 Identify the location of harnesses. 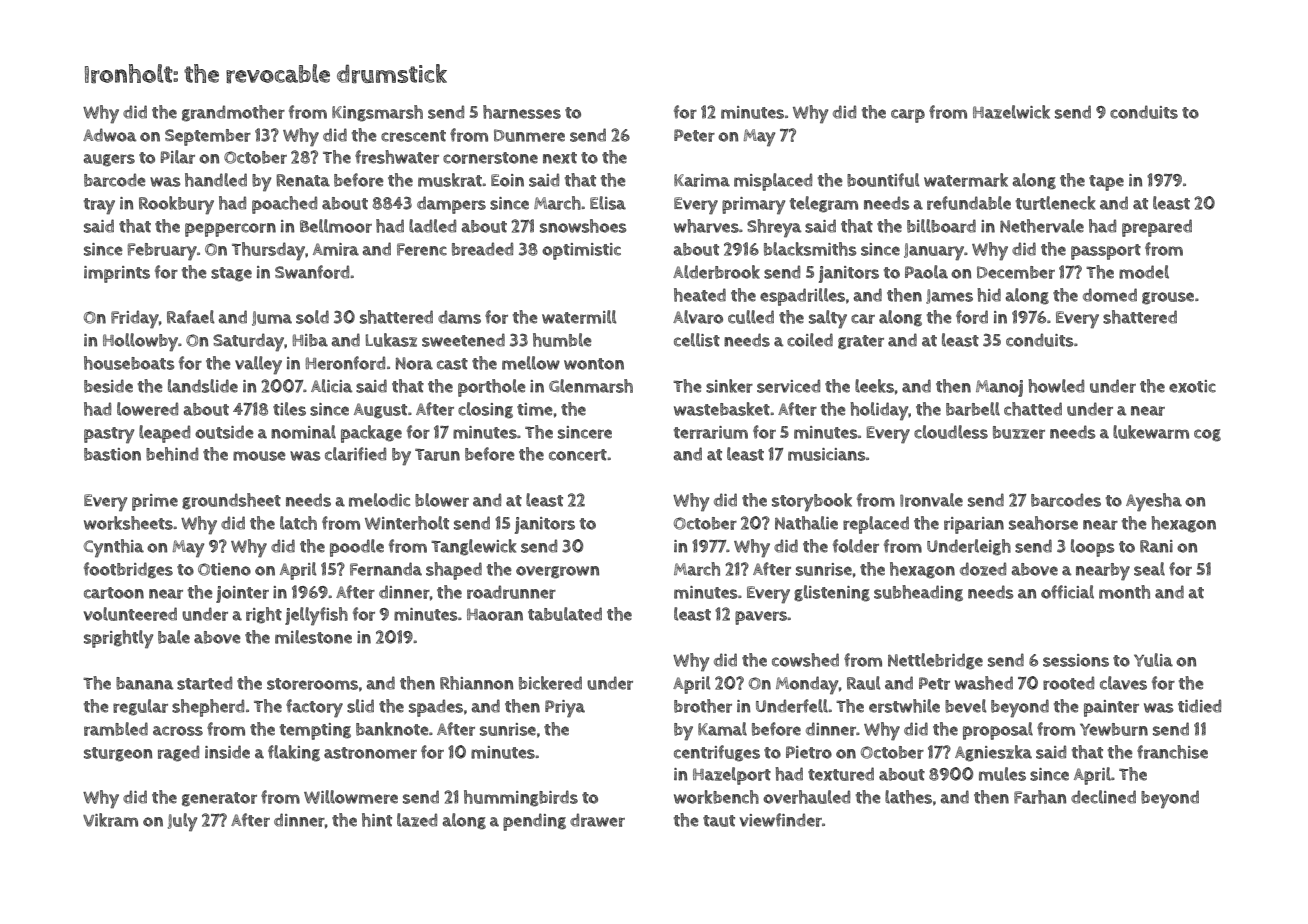
(522, 112).
